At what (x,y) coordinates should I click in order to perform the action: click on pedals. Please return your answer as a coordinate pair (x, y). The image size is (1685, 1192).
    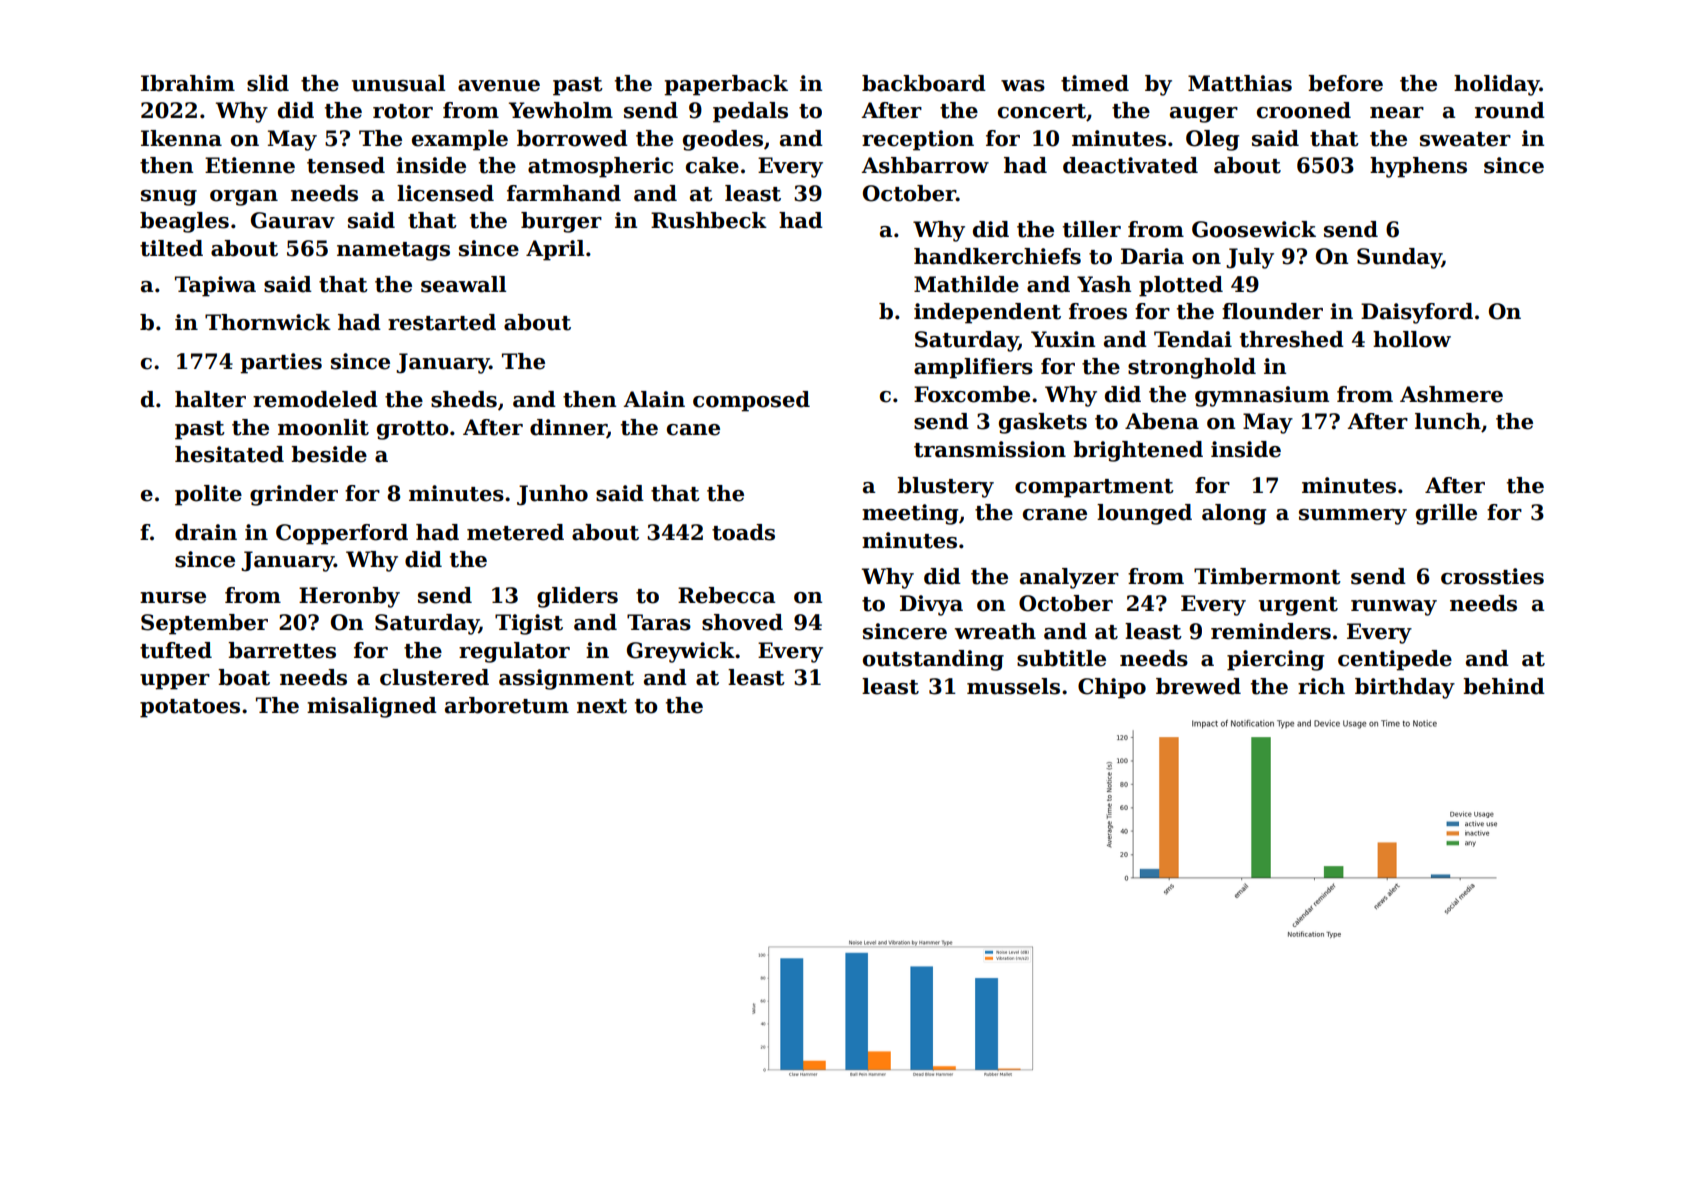
    Looking at the image, I should click on (750, 112).
